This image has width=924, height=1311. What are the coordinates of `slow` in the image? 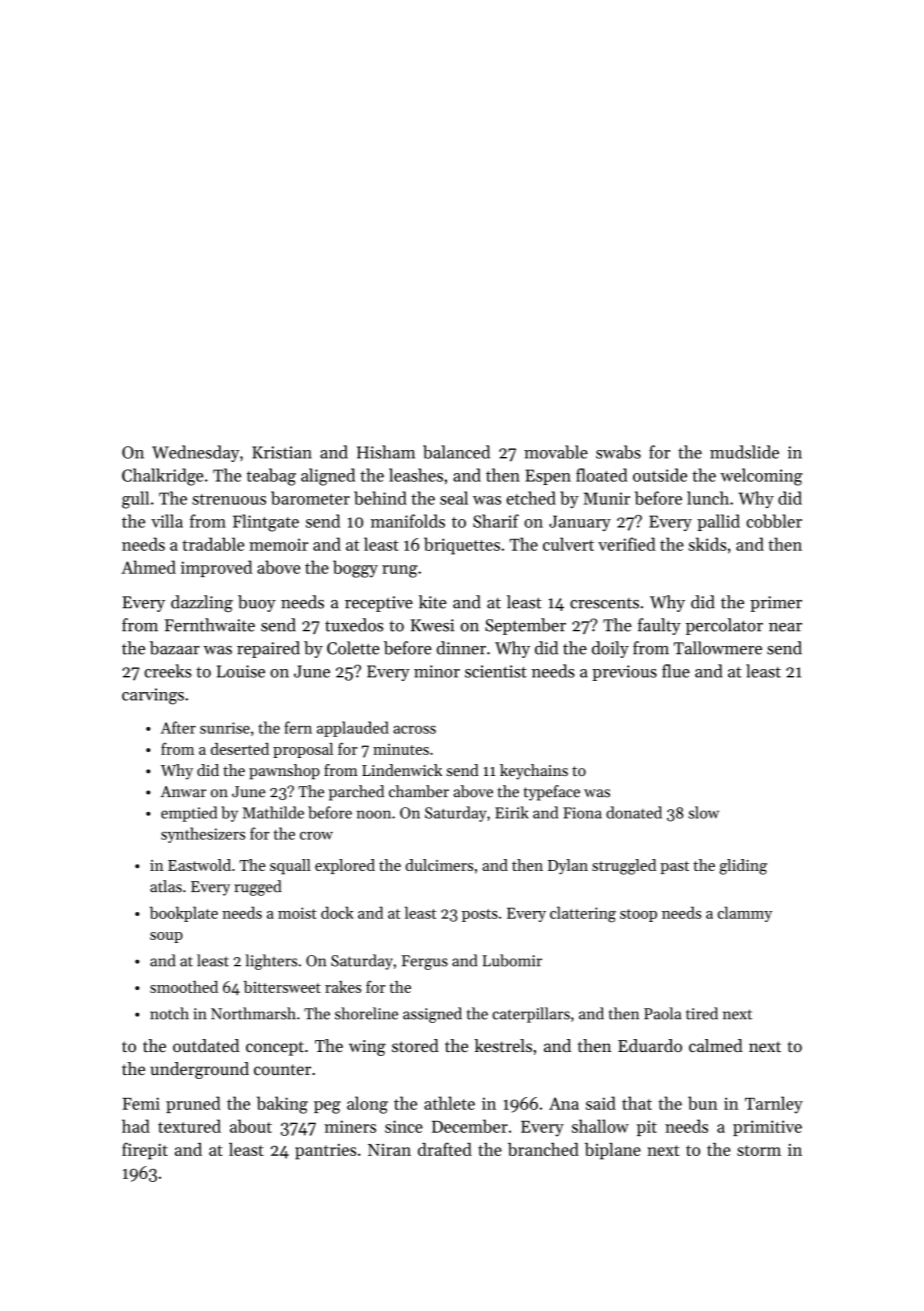 It's located at (703, 812).
